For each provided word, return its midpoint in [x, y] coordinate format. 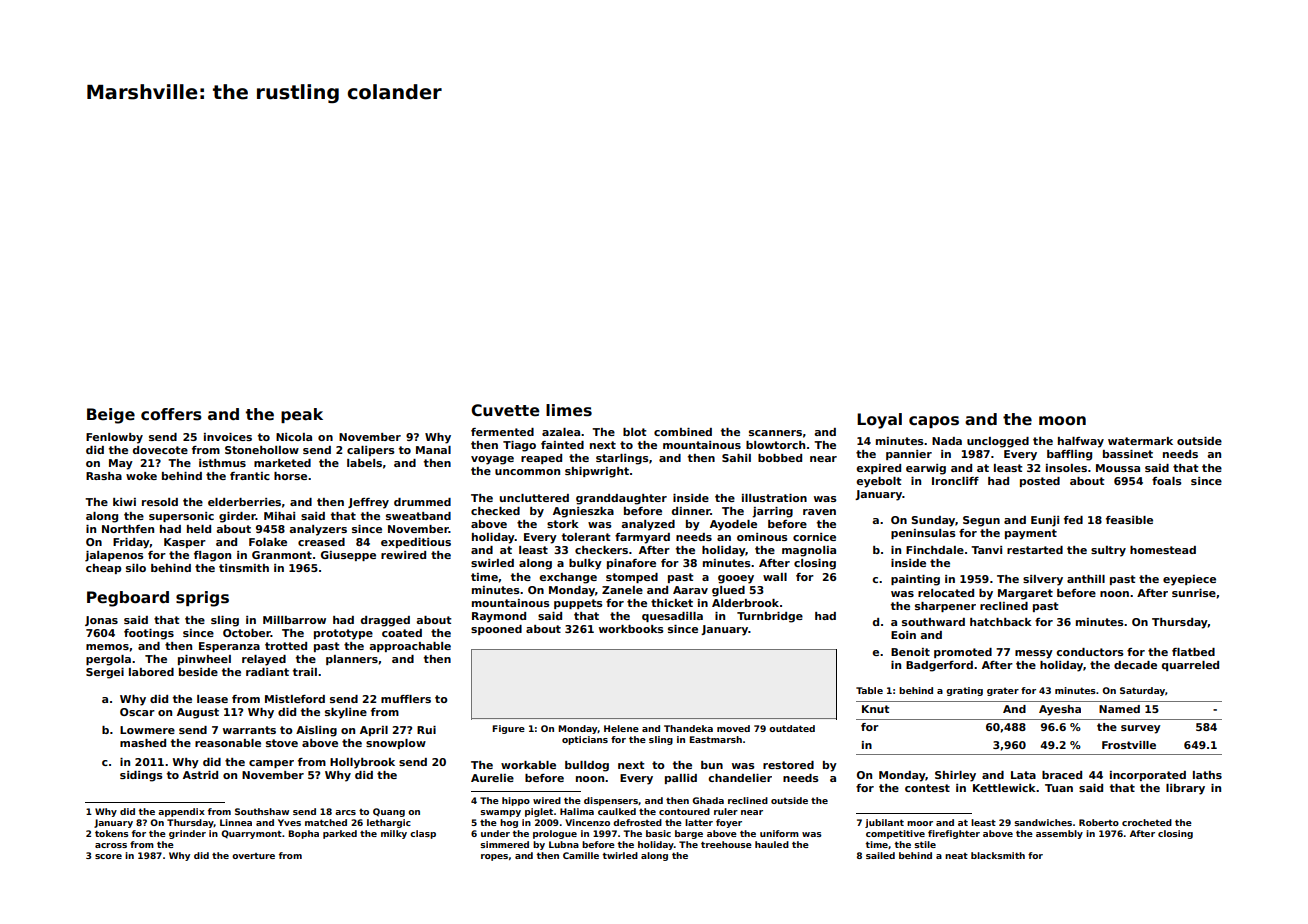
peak [302, 415]
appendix [181, 812]
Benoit [910, 652]
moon [1062, 421]
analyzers [318, 530]
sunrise [1194, 593]
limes [569, 410]
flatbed [1193, 652]
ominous [762, 537]
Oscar [137, 712]
